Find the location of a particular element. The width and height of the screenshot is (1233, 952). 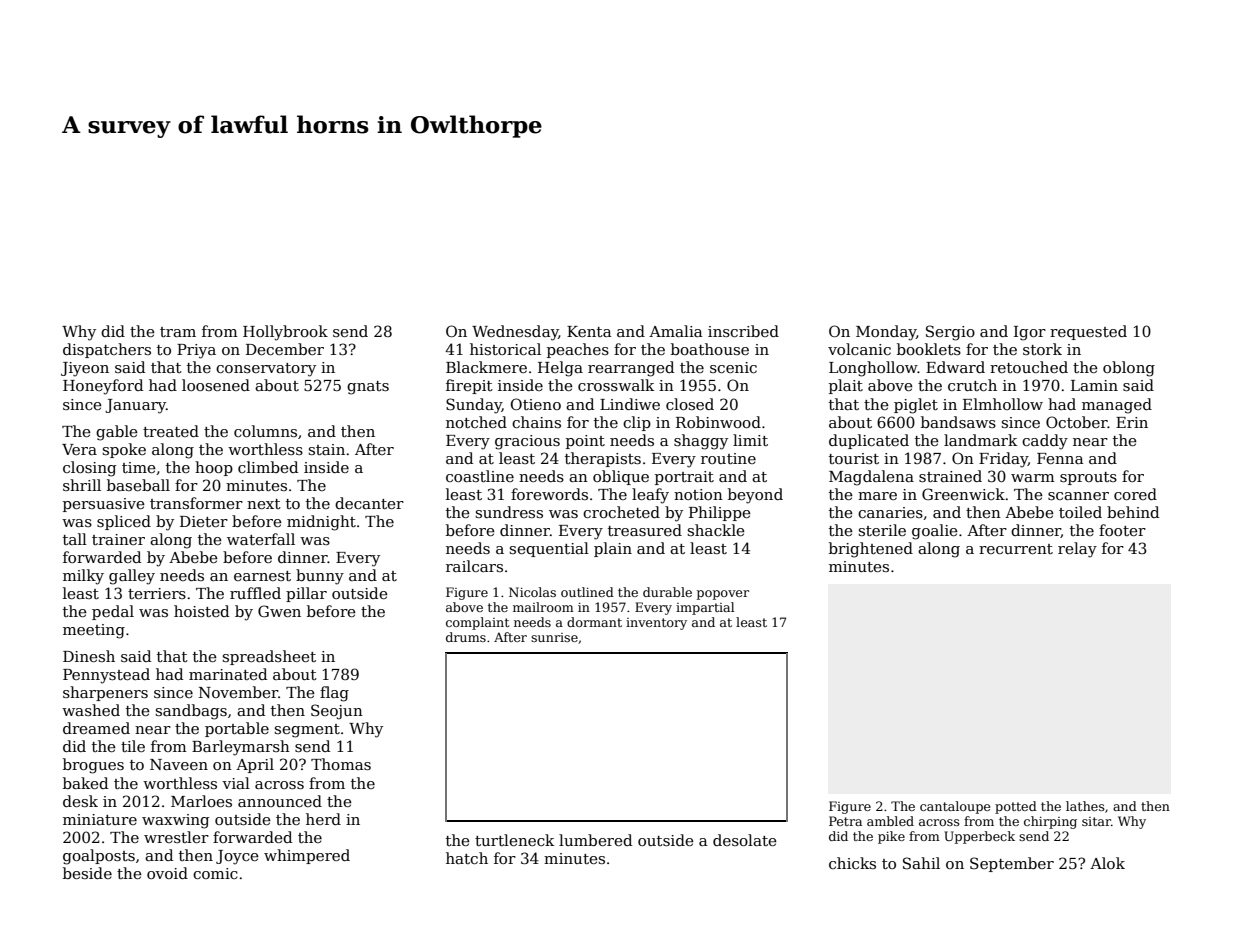

relay is located at coordinates (1077, 550).
